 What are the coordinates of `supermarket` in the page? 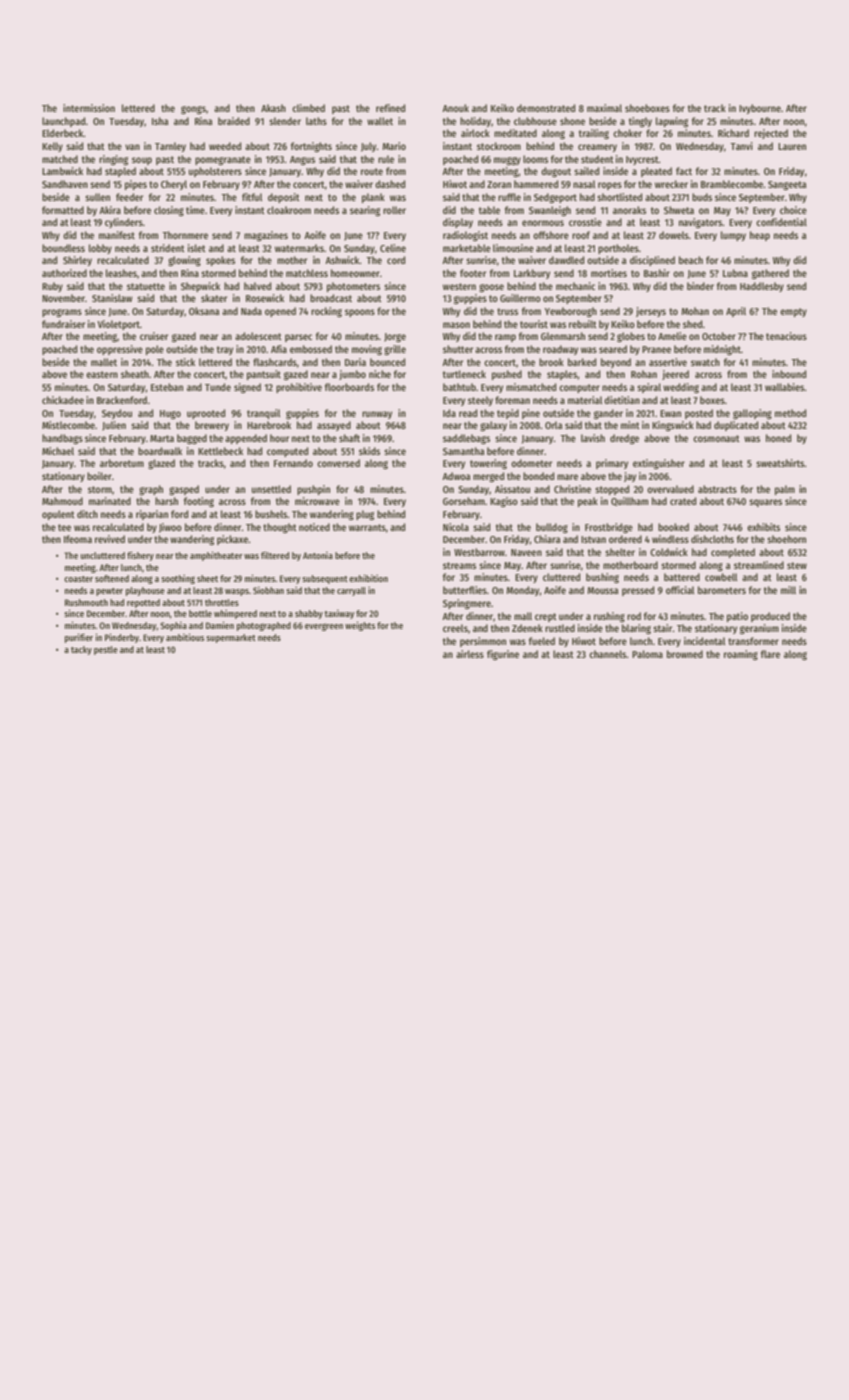 It's located at (231, 638).
